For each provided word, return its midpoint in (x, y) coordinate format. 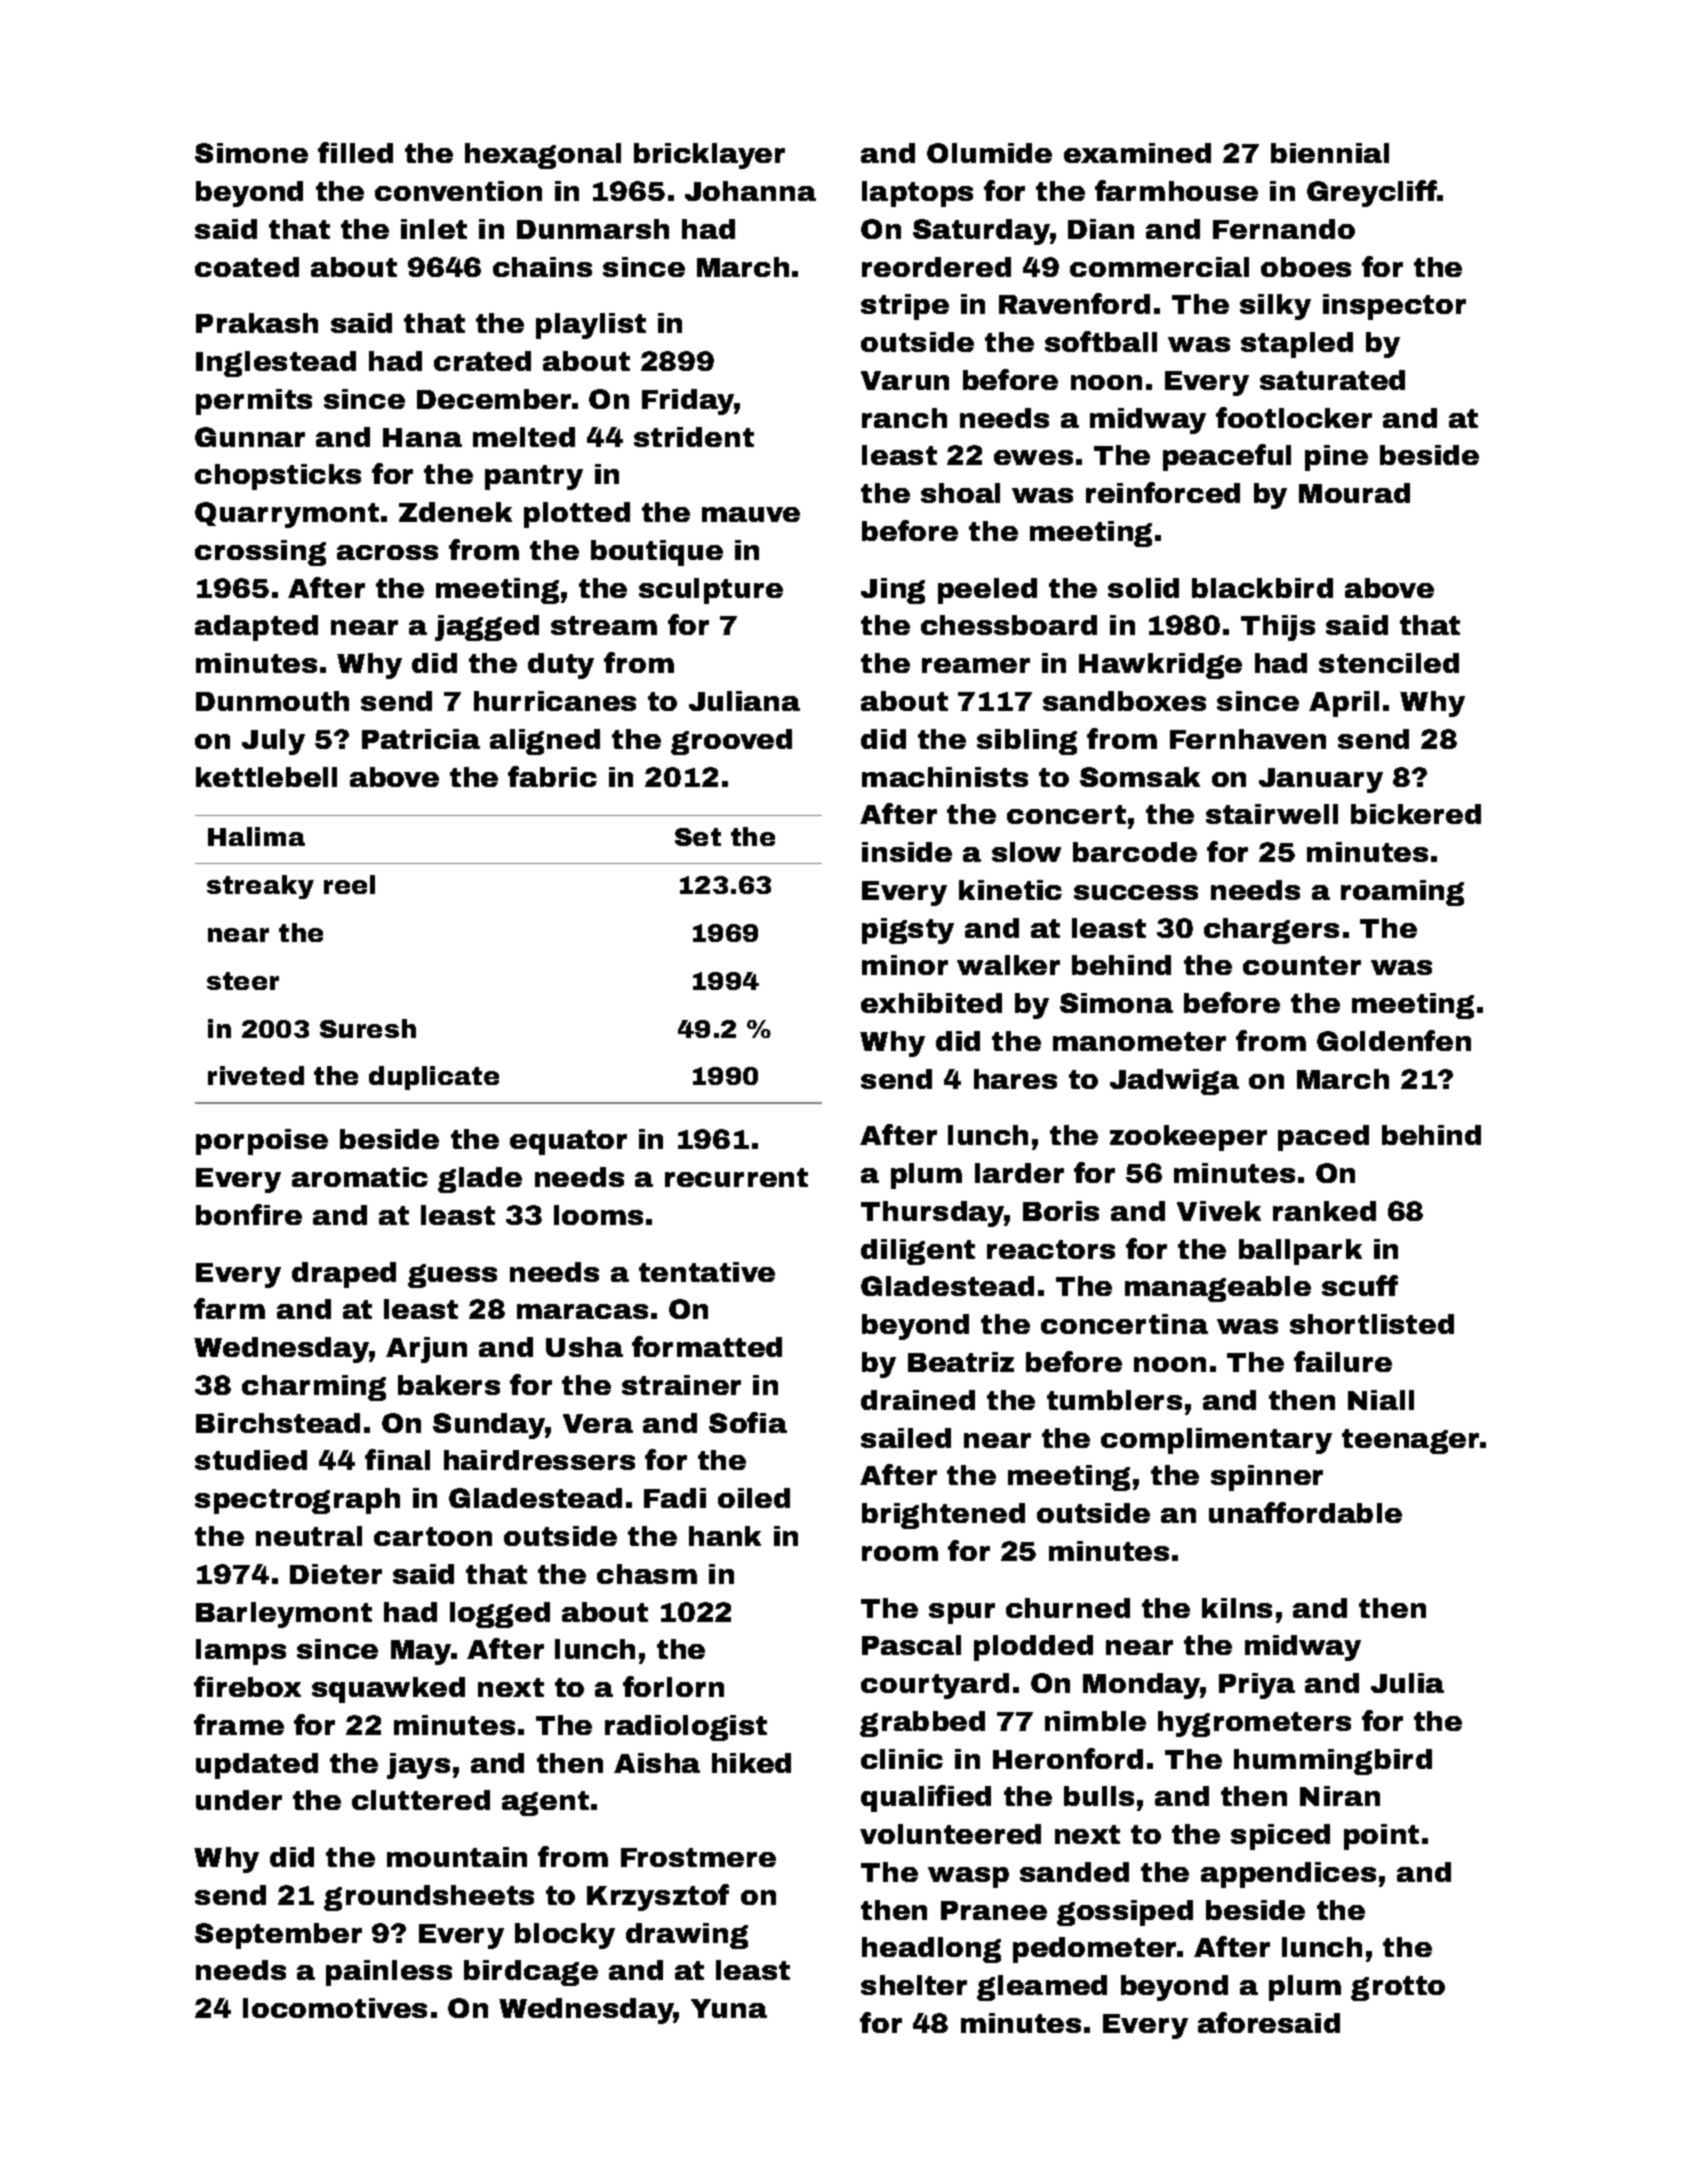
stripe (905, 307)
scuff (1360, 1285)
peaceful (1227, 457)
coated (247, 267)
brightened (943, 1516)
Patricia (421, 739)
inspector (1394, 307)
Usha (584, 1347)
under (239, 1800)
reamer (976, 665)
